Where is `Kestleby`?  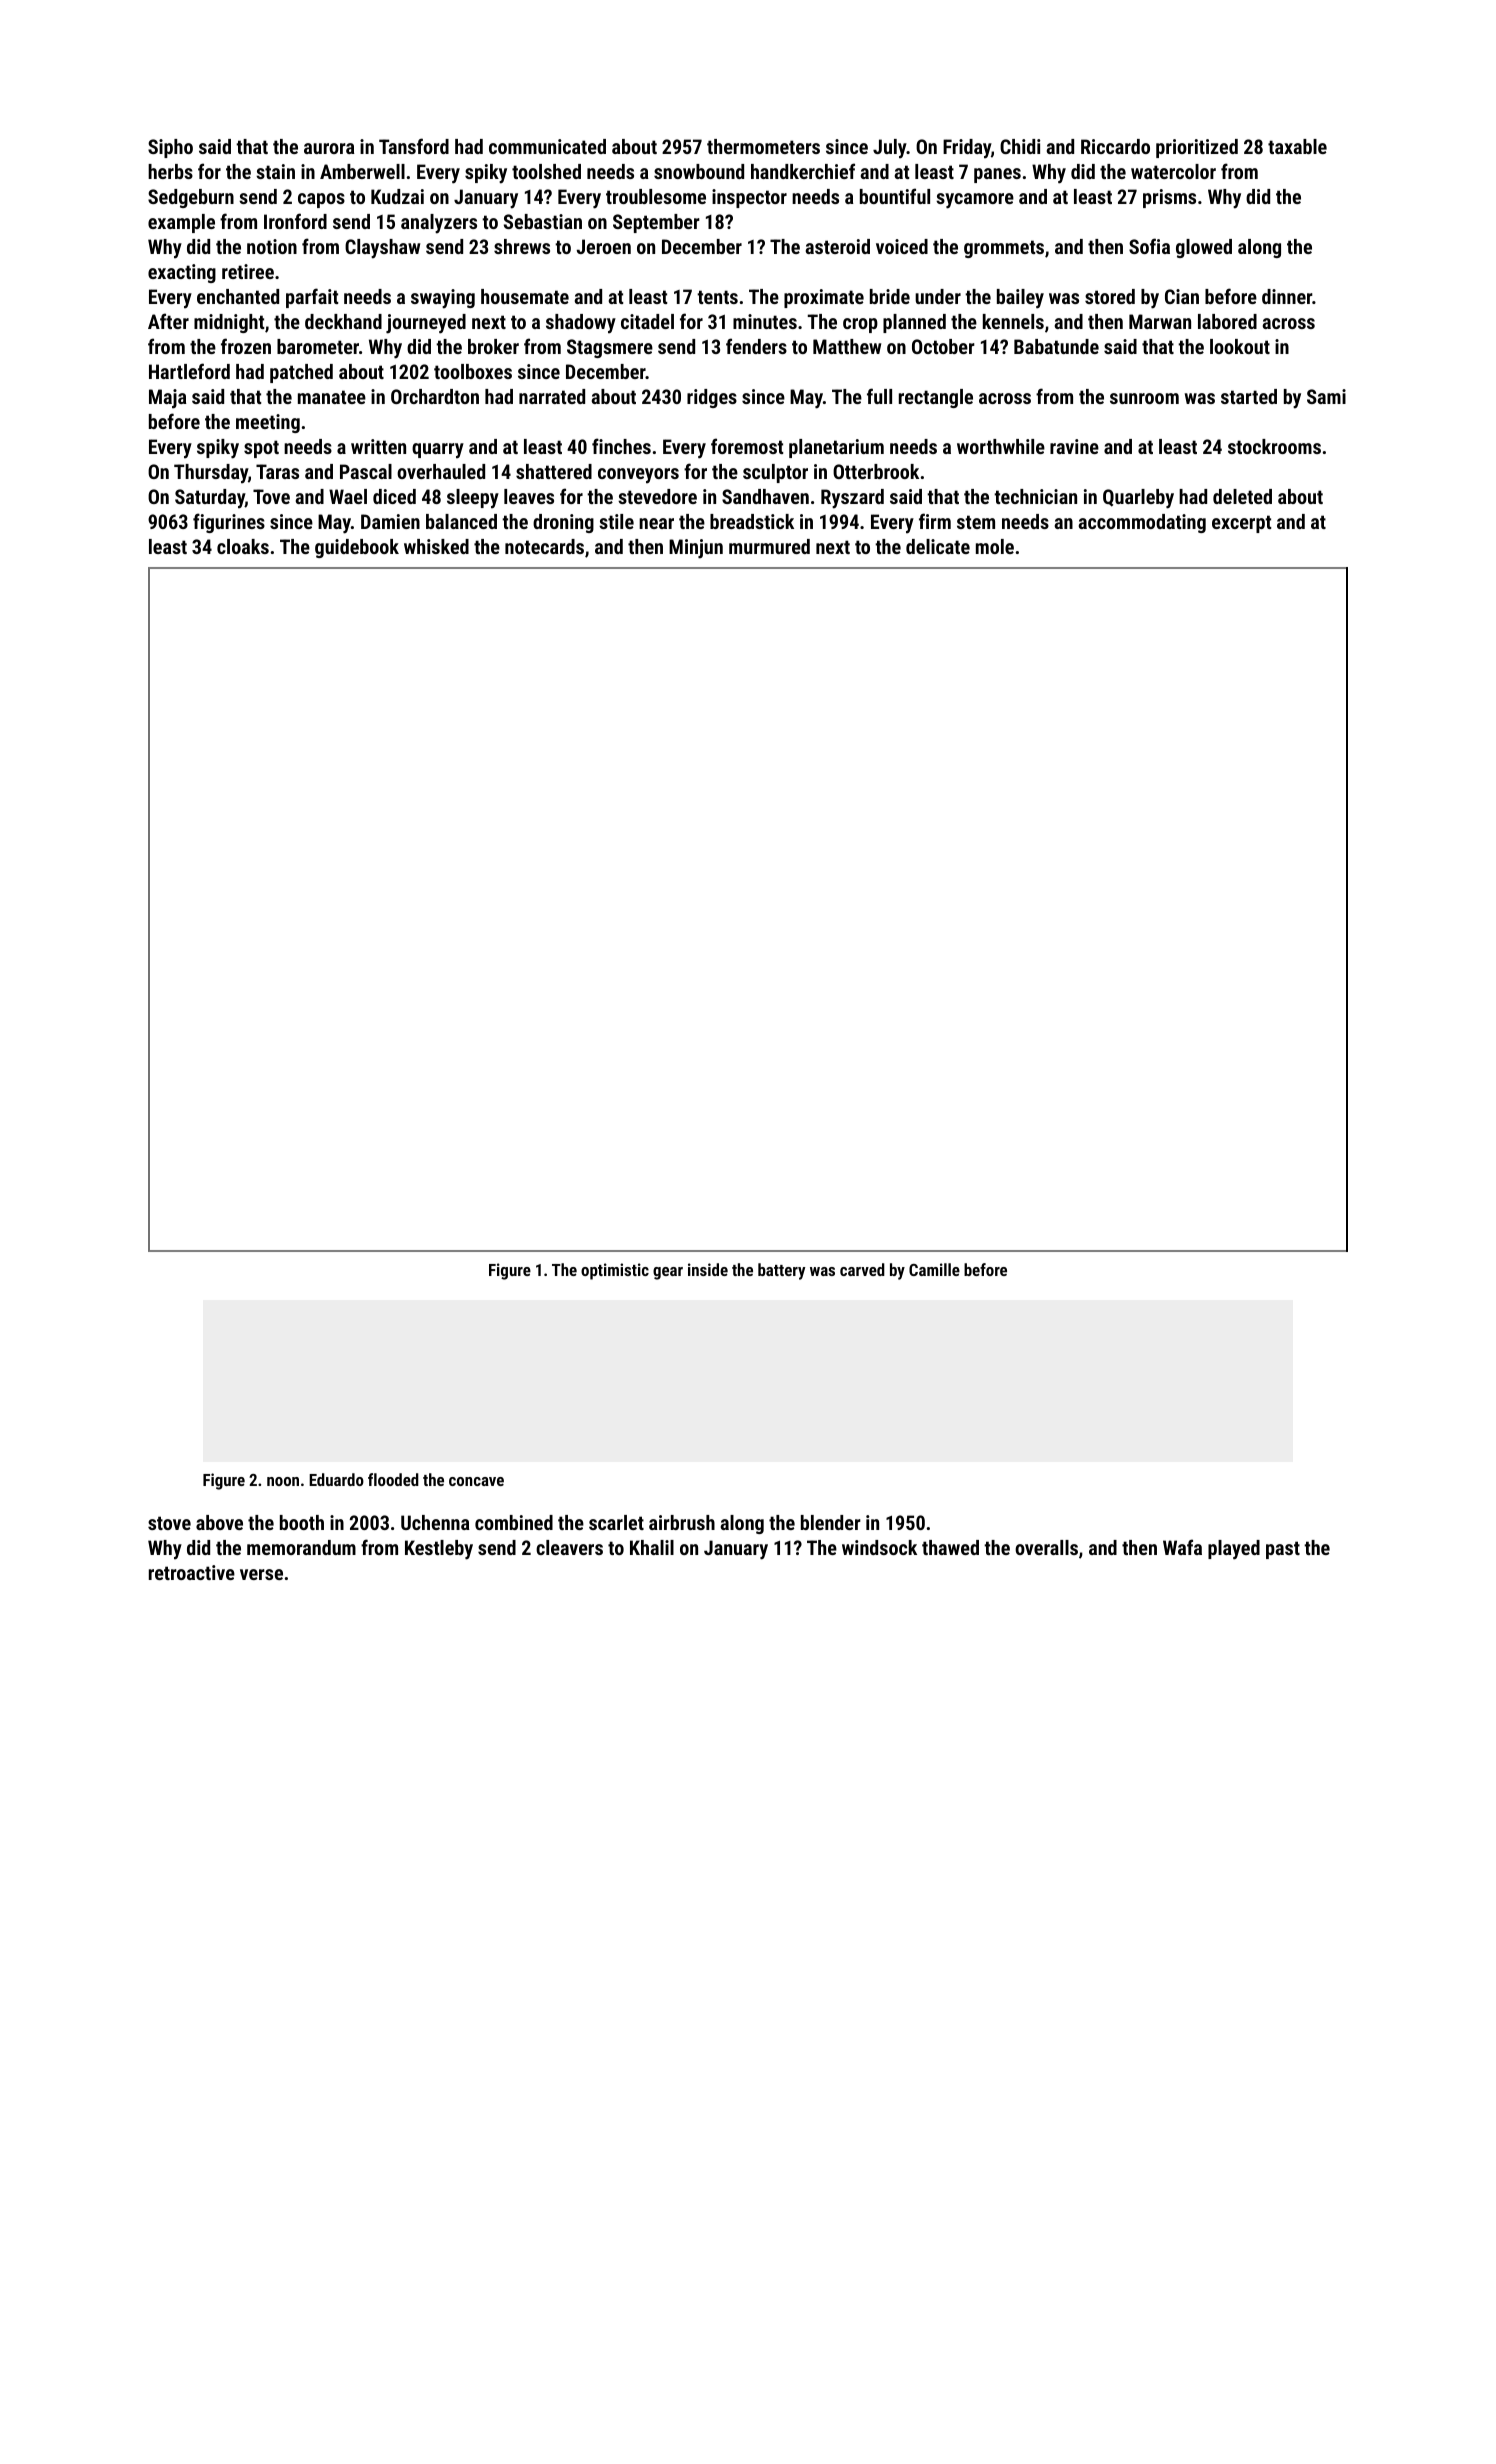 Kestleby is located at coordinates (439, 1550).
